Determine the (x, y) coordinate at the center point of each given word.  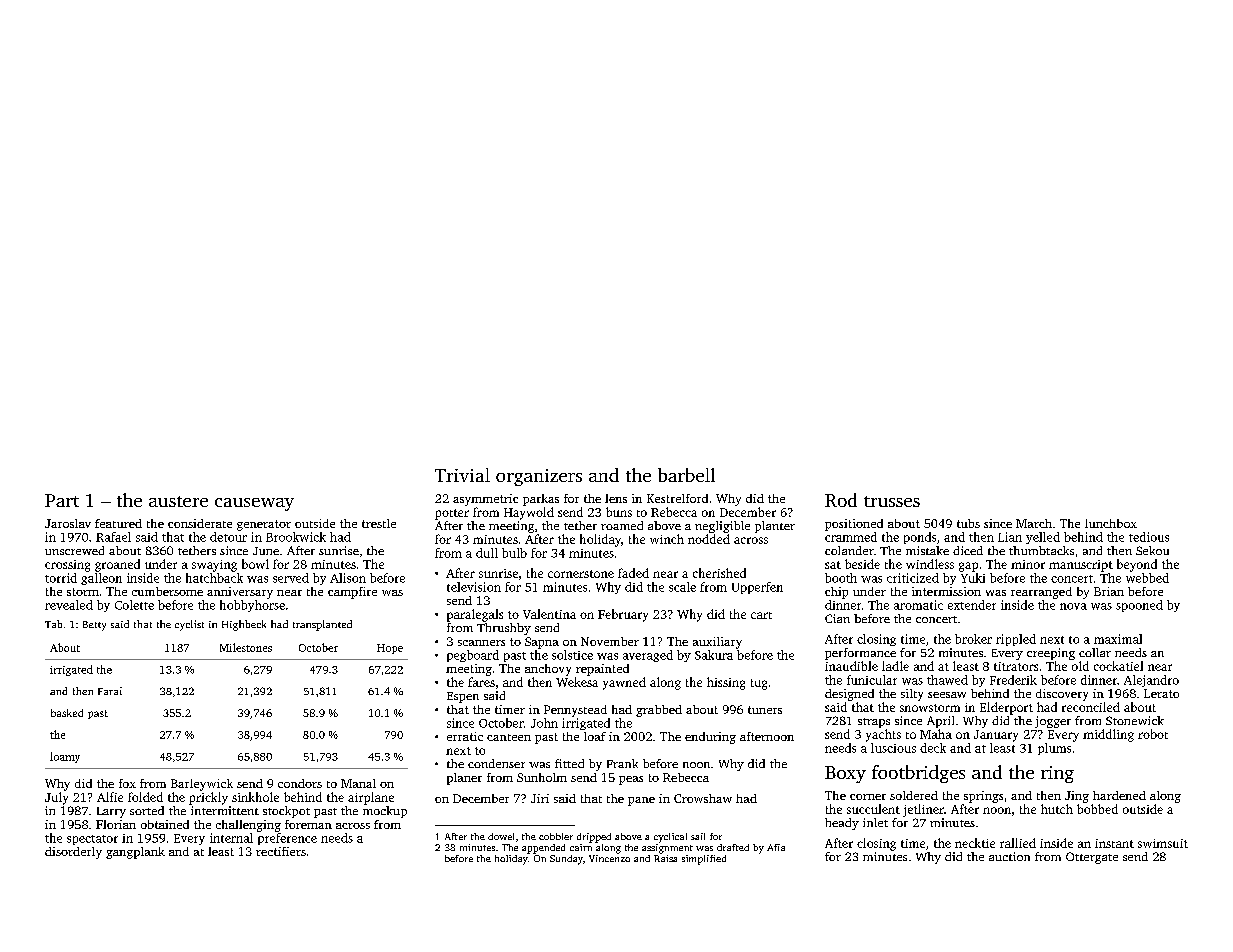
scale (682, 587)
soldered (914, 795)
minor (1028, 564)
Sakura (714, 655)
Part (62, 500)
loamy (65, 757)
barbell (686, 475)
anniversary (240, 593)
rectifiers (281, 851)
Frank (622, 763)
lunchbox (1111, 523)
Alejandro (1151, 681)
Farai (110, 691)
